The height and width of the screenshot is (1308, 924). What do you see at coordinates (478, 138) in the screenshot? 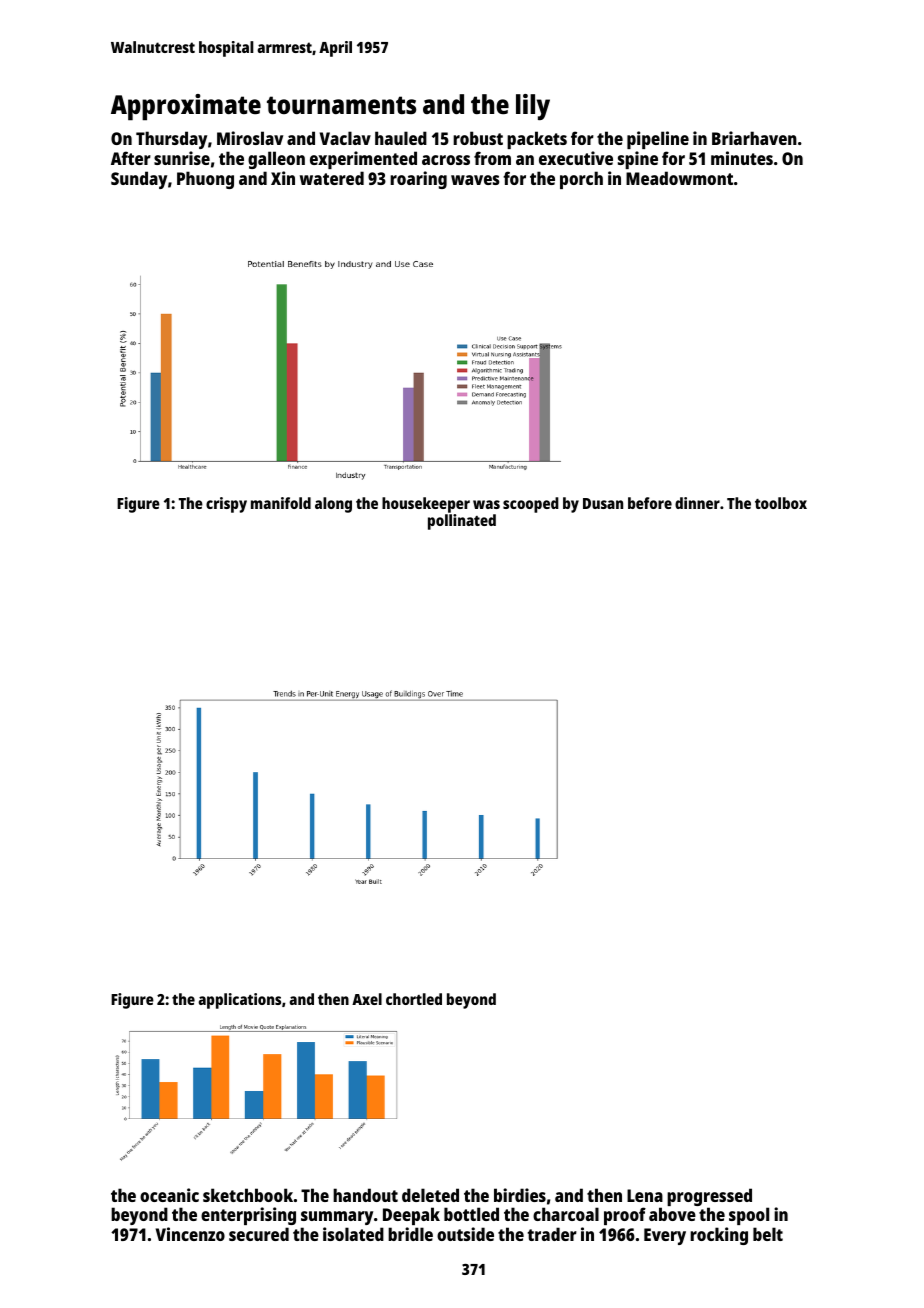
I see `robust` at bounding box center [478, 138].
